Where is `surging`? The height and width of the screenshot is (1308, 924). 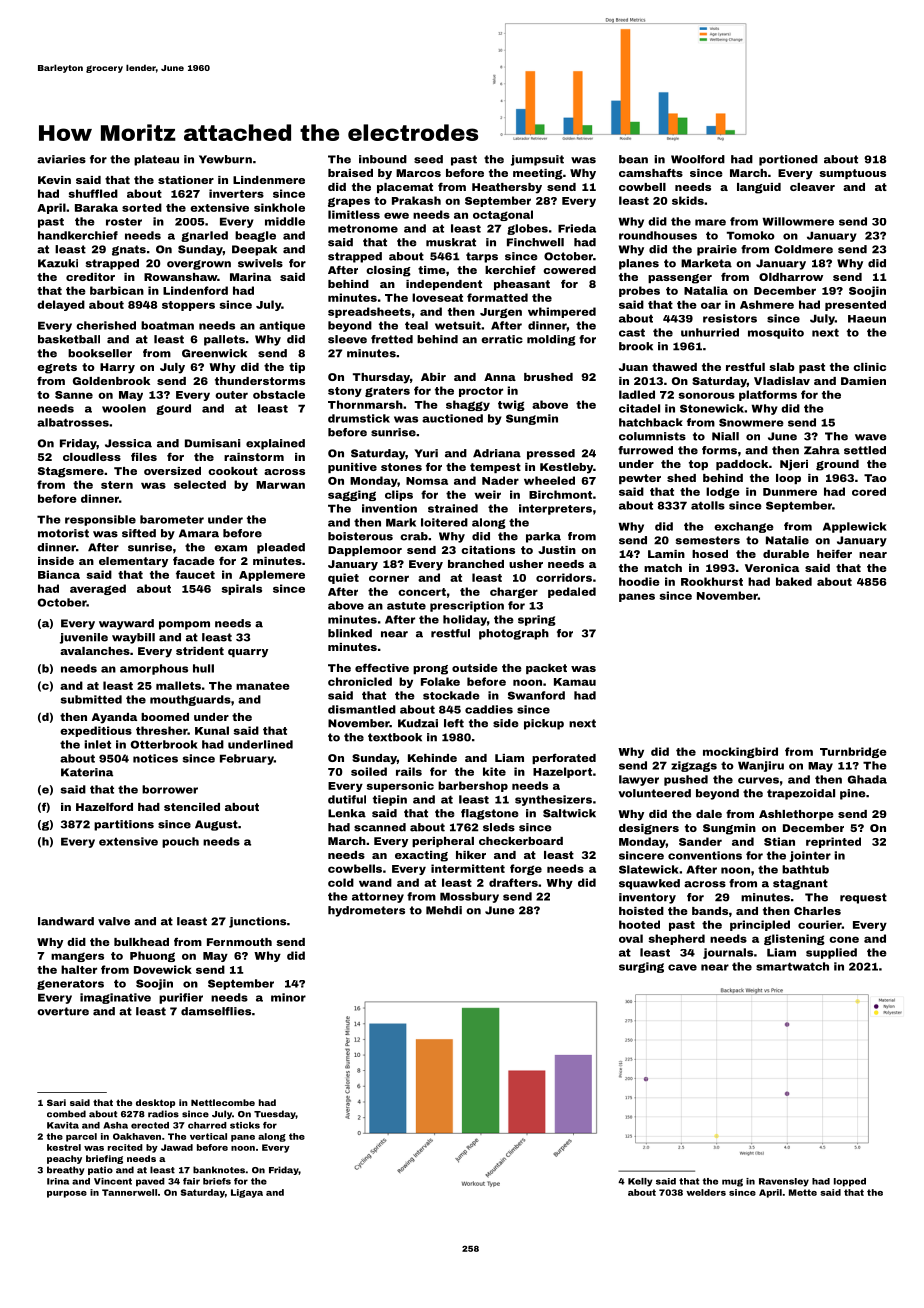
surging is located at coordinates (641, 967).
